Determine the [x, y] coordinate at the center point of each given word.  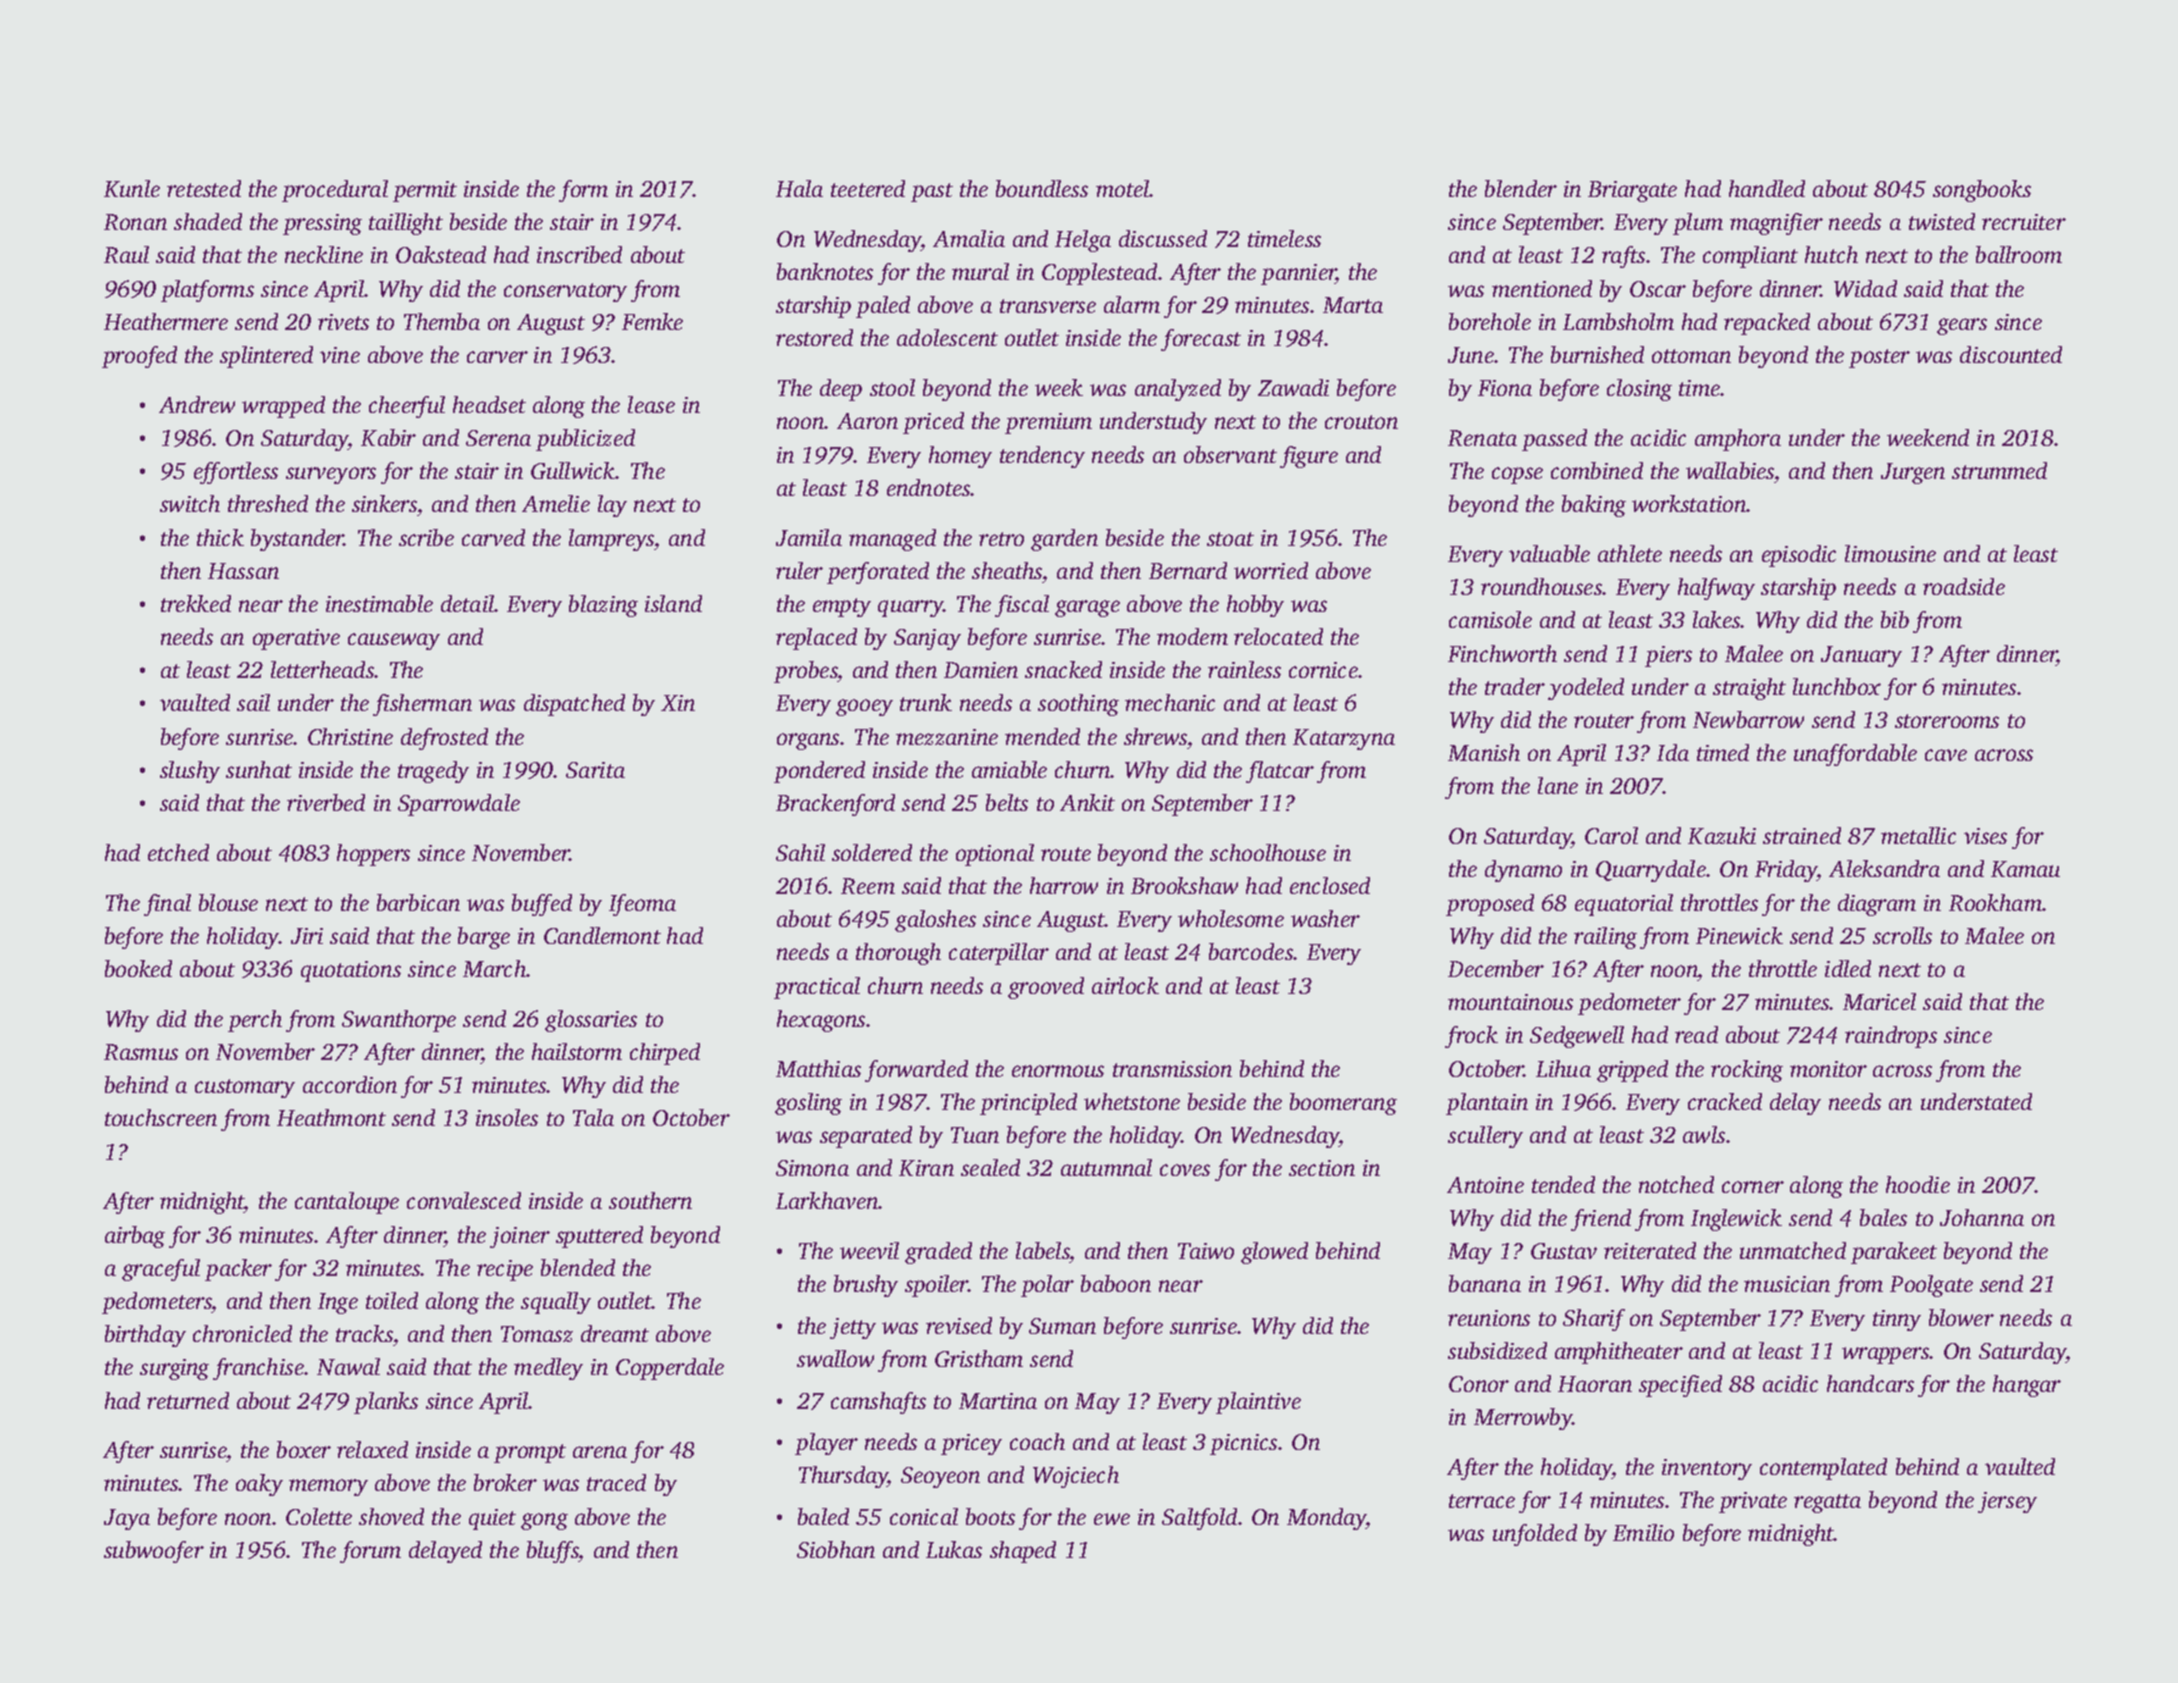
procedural [335, 191]
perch [255, 1021]
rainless [1244, 669]
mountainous [1510, 1002]
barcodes [1251, 951]
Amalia [969, 238]
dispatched [574, 705]
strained [1802, 835]
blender [1521, 188]
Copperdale [670, 1369]
